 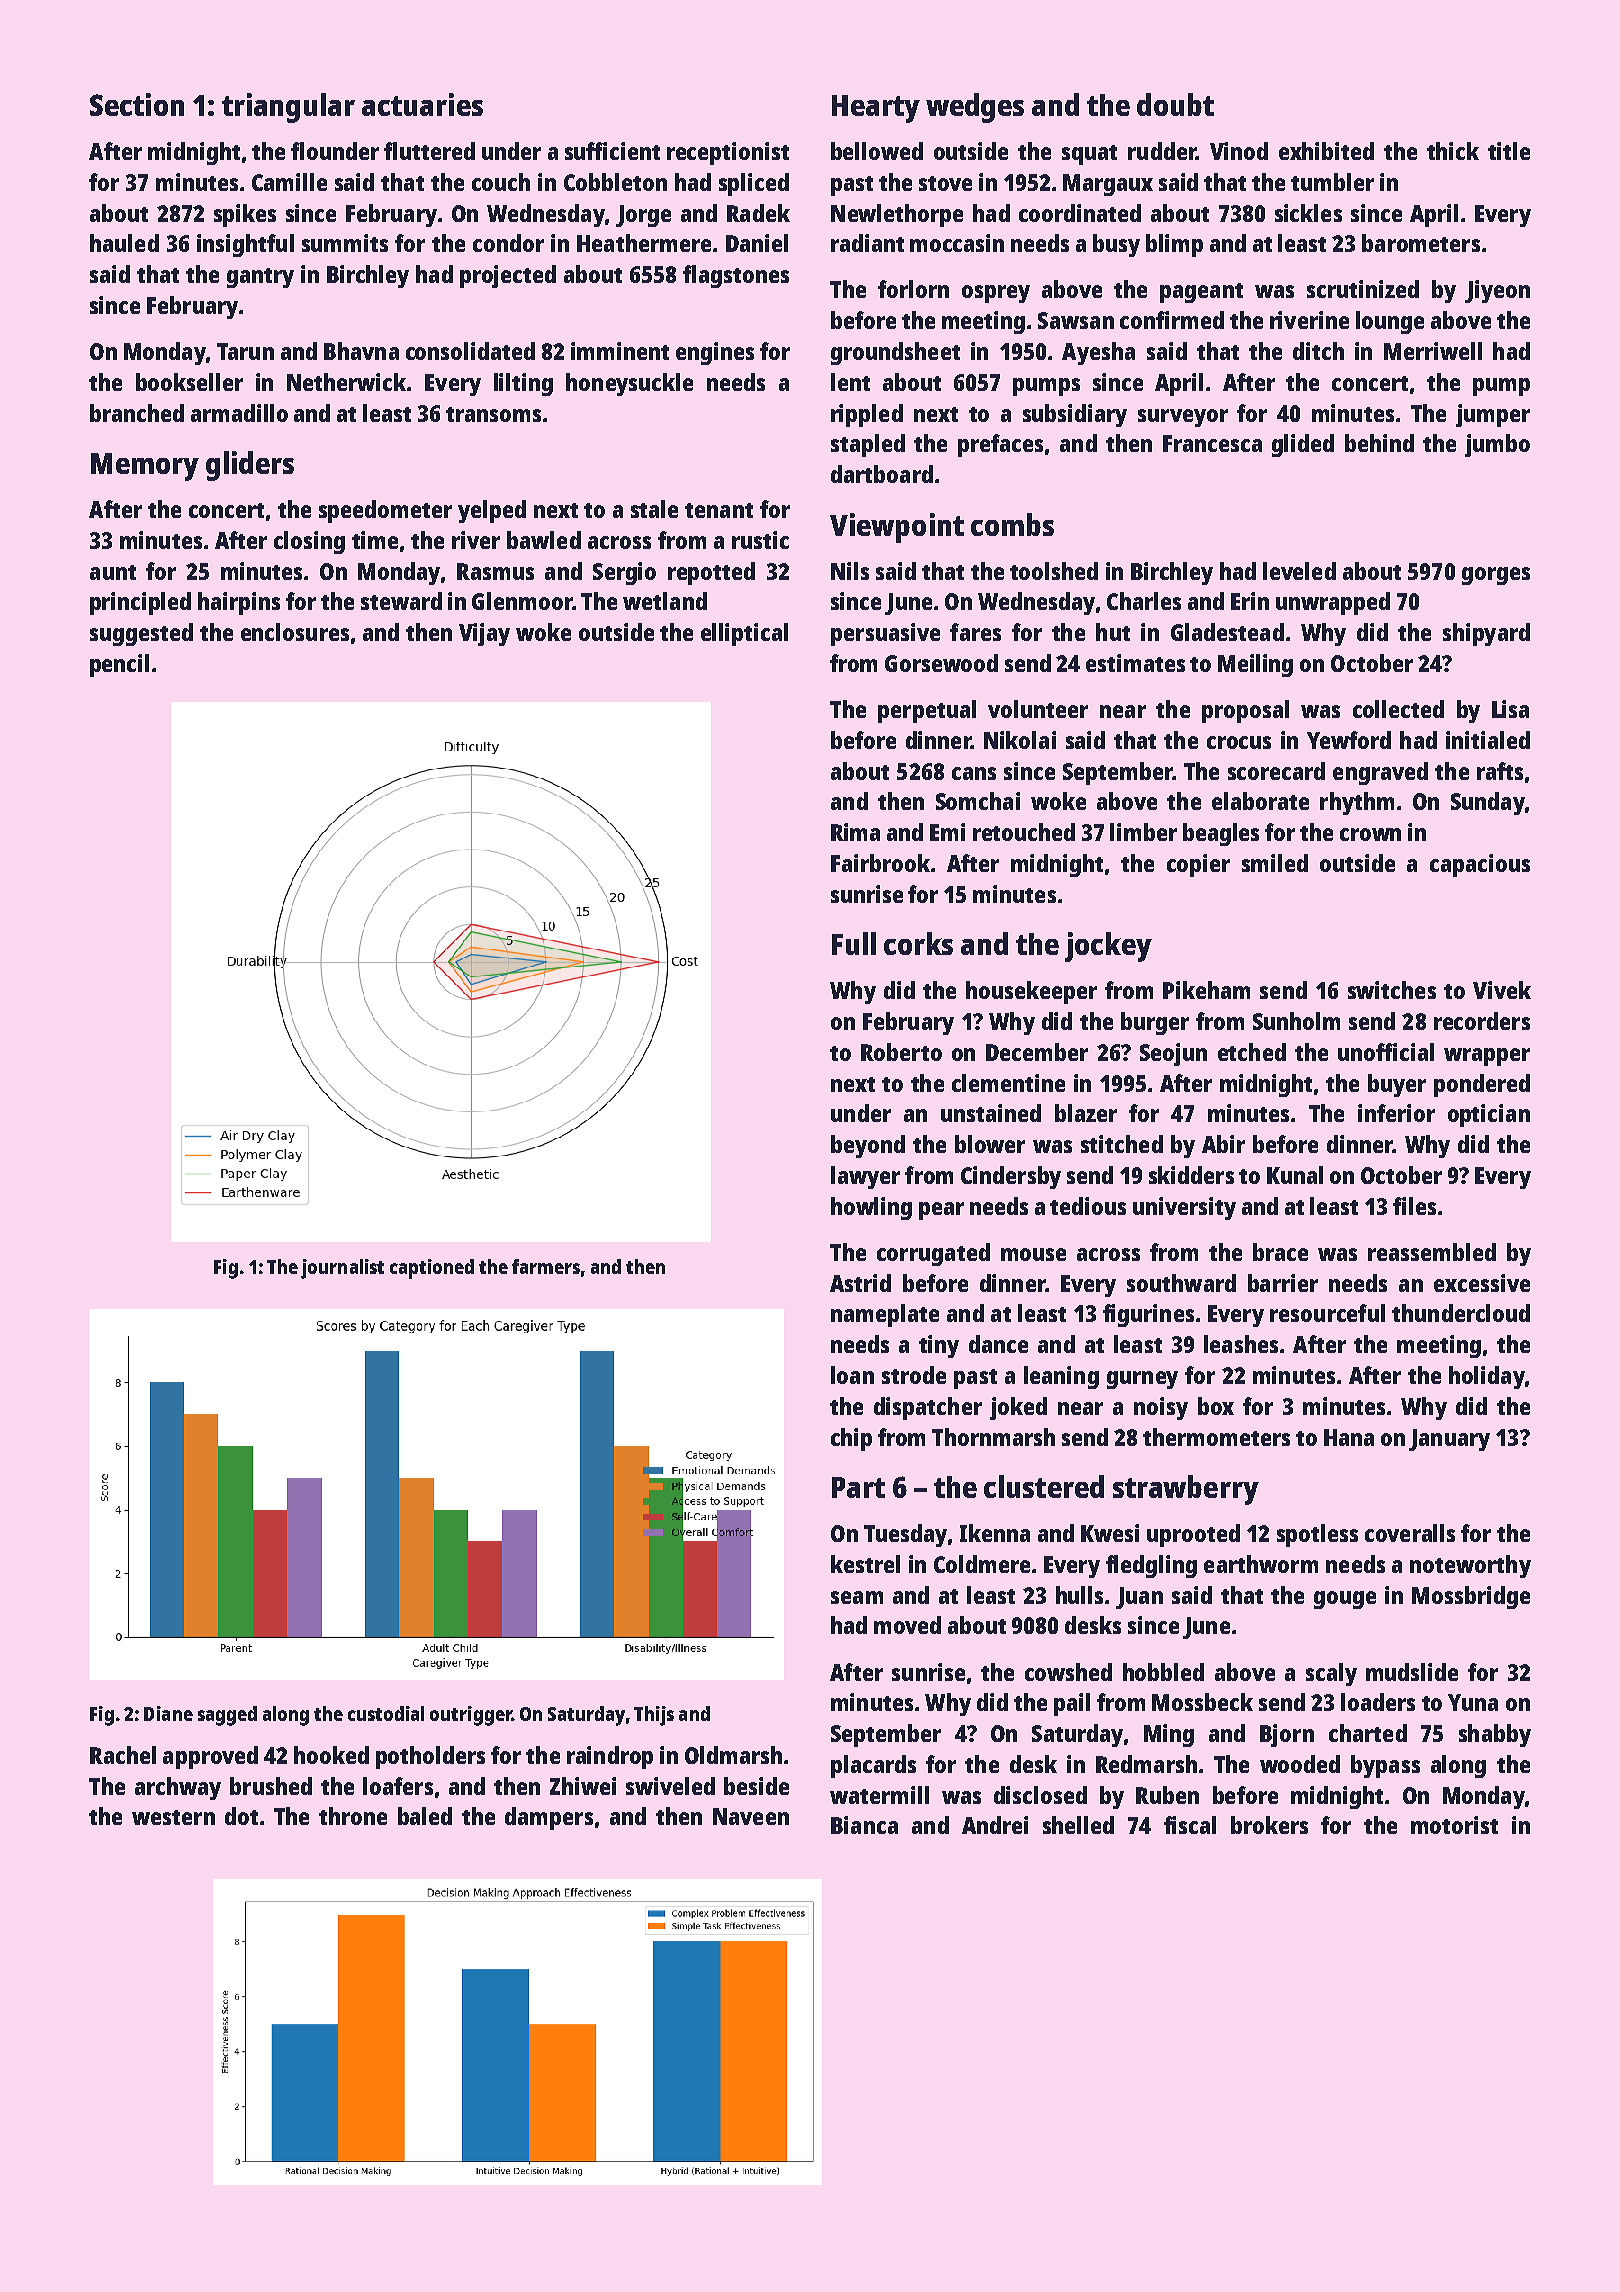 I want to click on capacious, so click(x=1480, y=865).
